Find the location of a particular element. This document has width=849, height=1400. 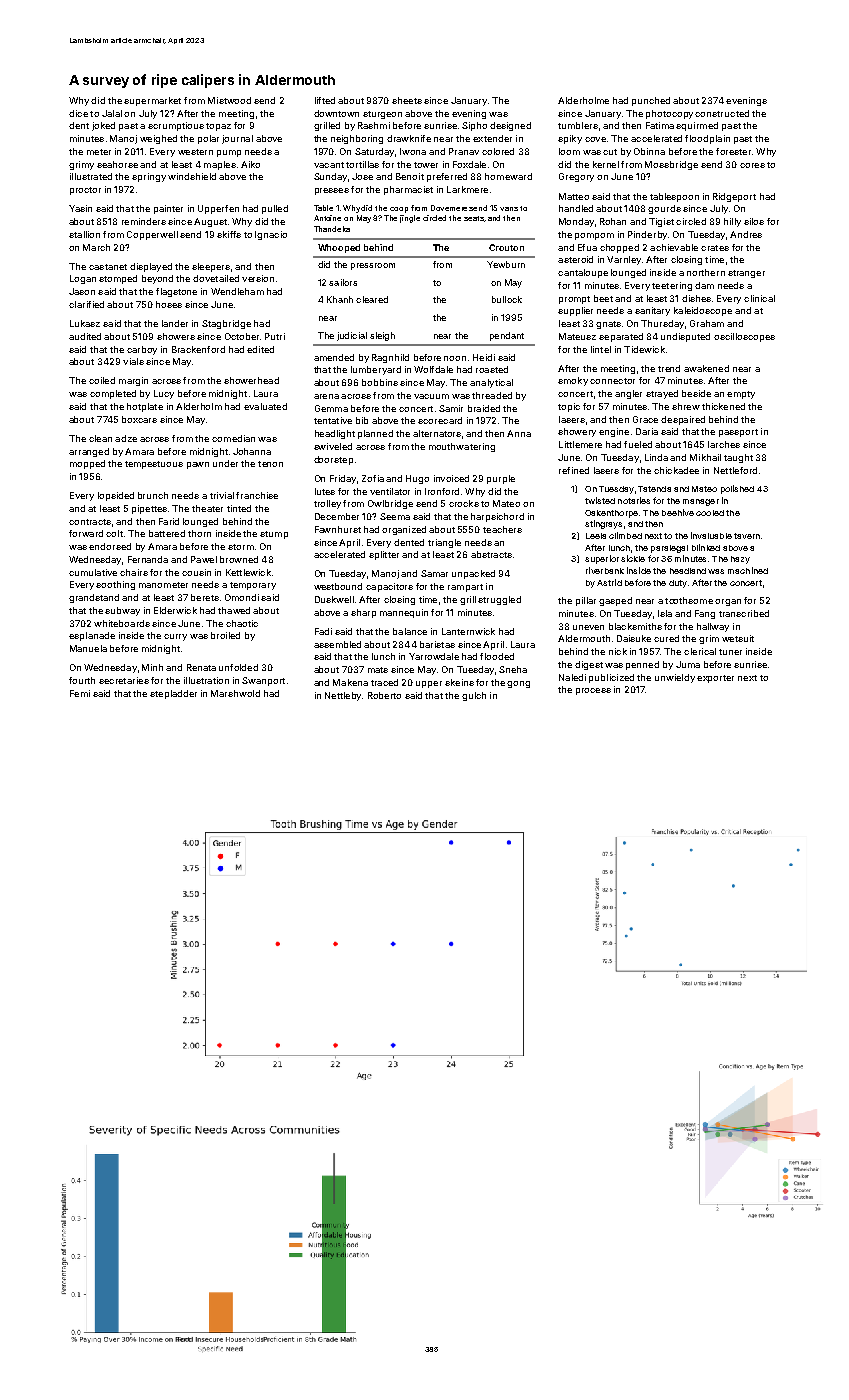

designed is located at coordinates (510, 126).
